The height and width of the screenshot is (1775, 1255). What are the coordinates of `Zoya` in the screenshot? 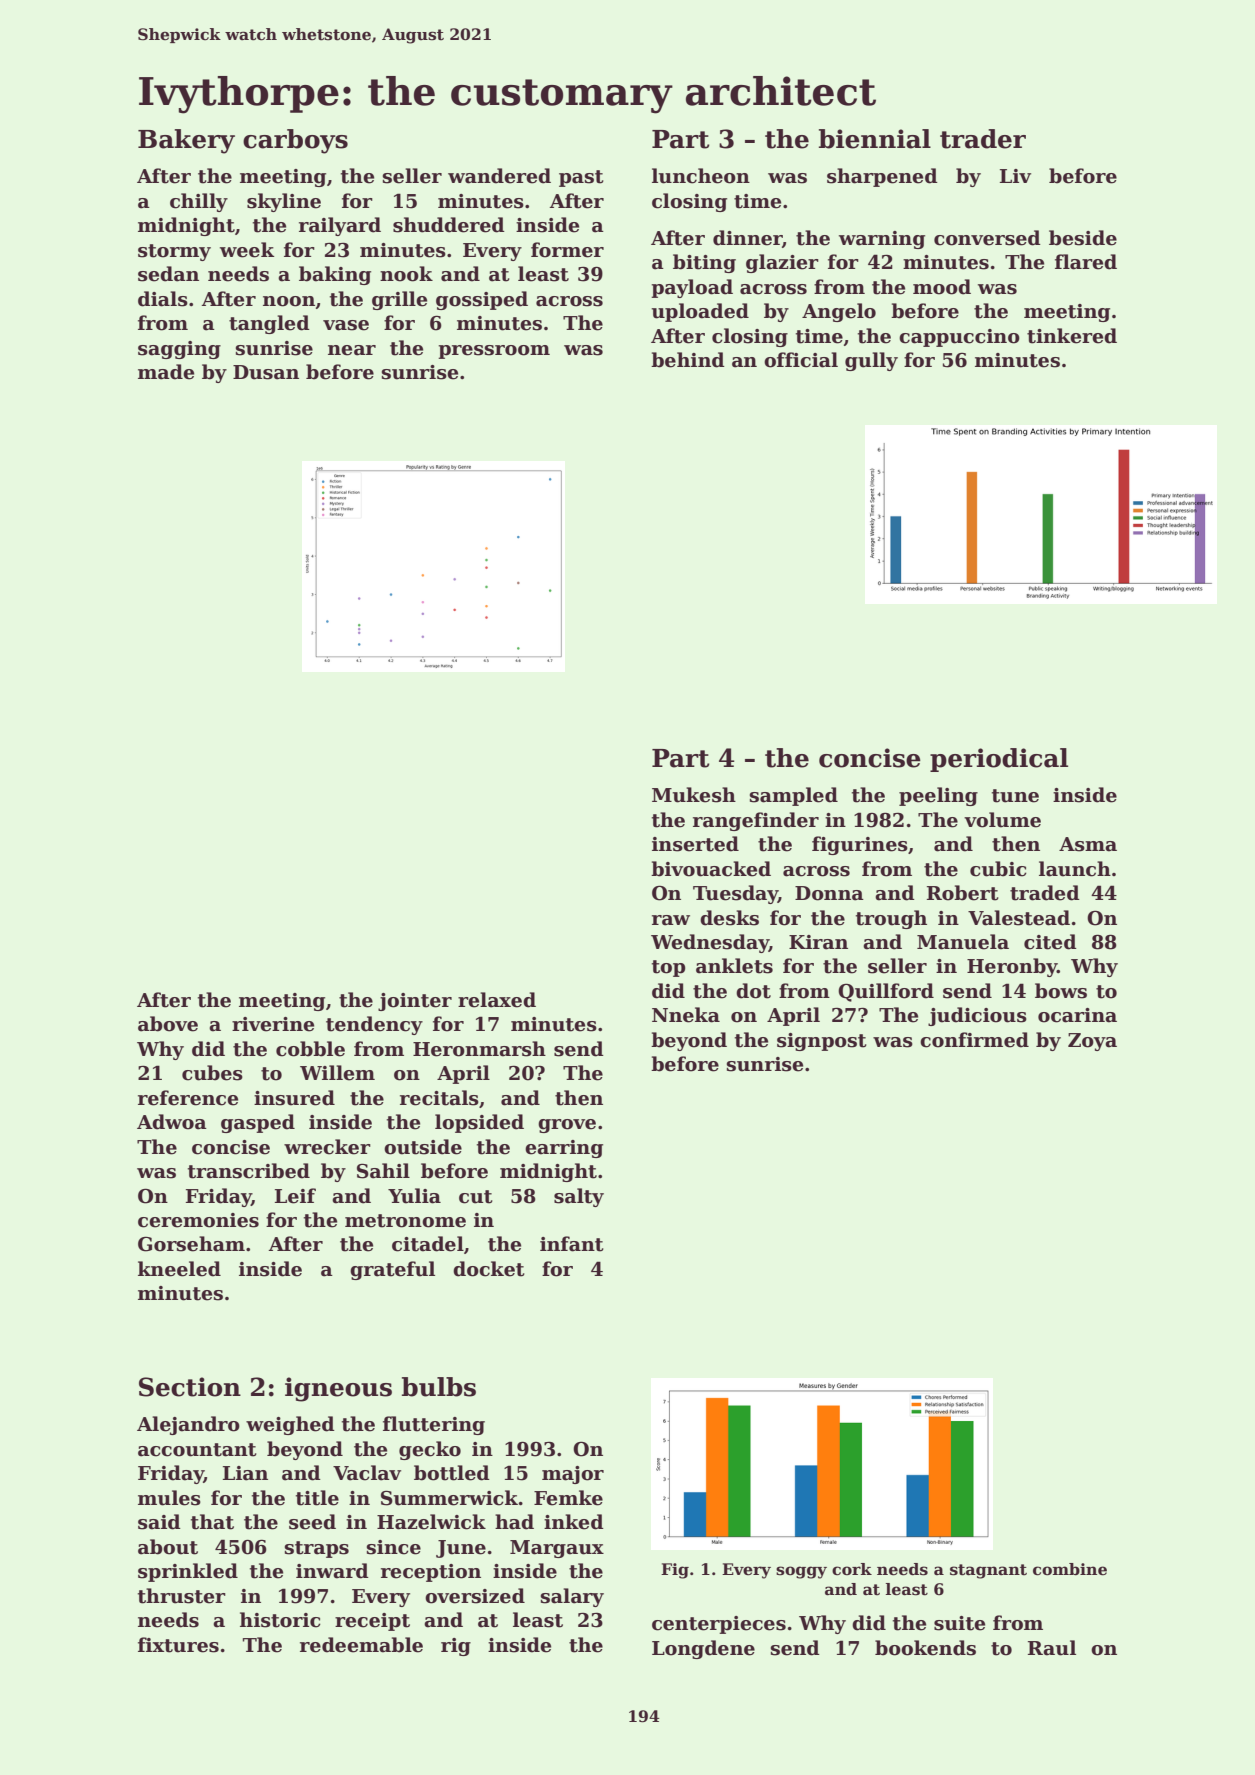 It's located at (1092, 1042).
